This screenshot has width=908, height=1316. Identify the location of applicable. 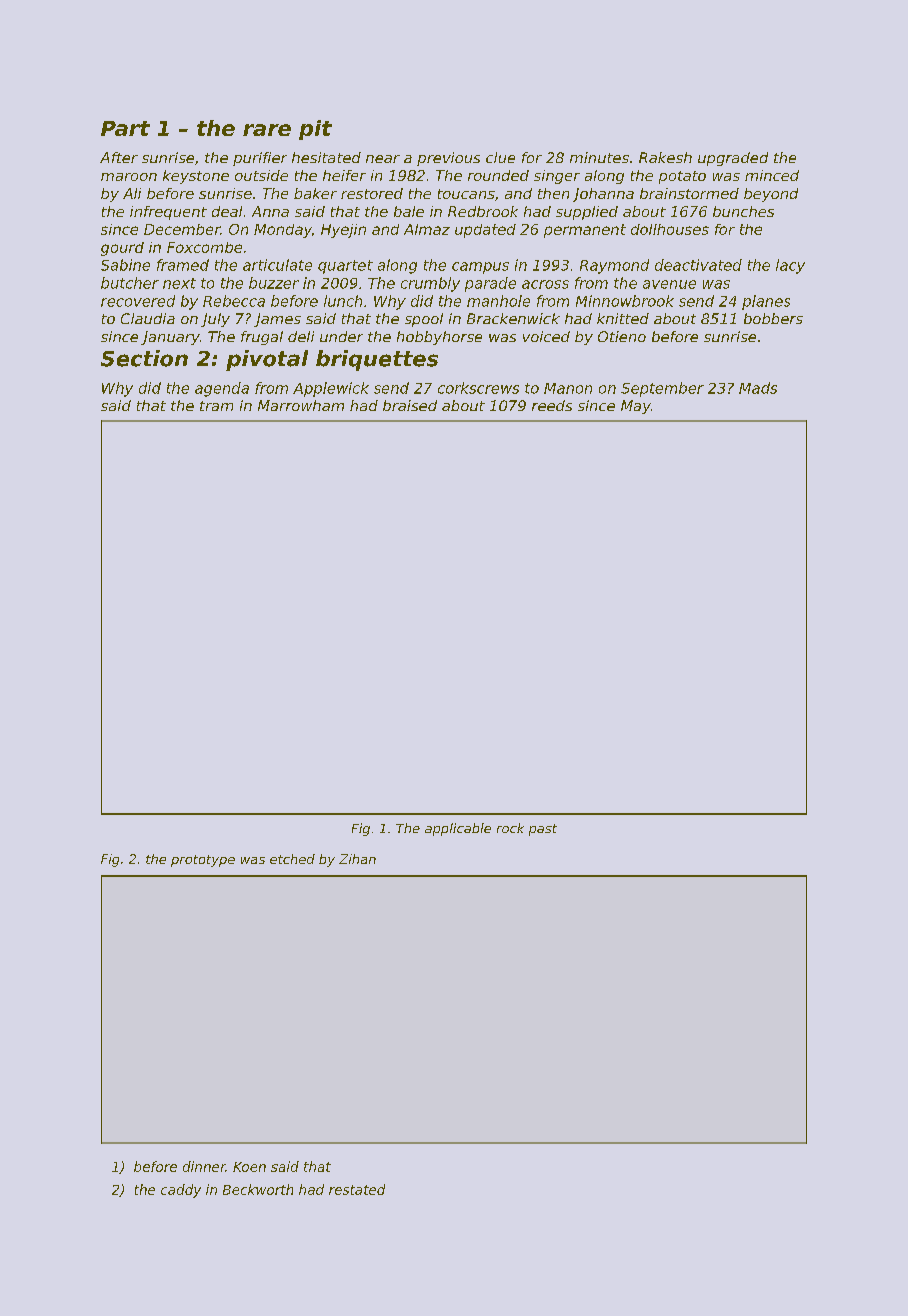
(458, 829).
